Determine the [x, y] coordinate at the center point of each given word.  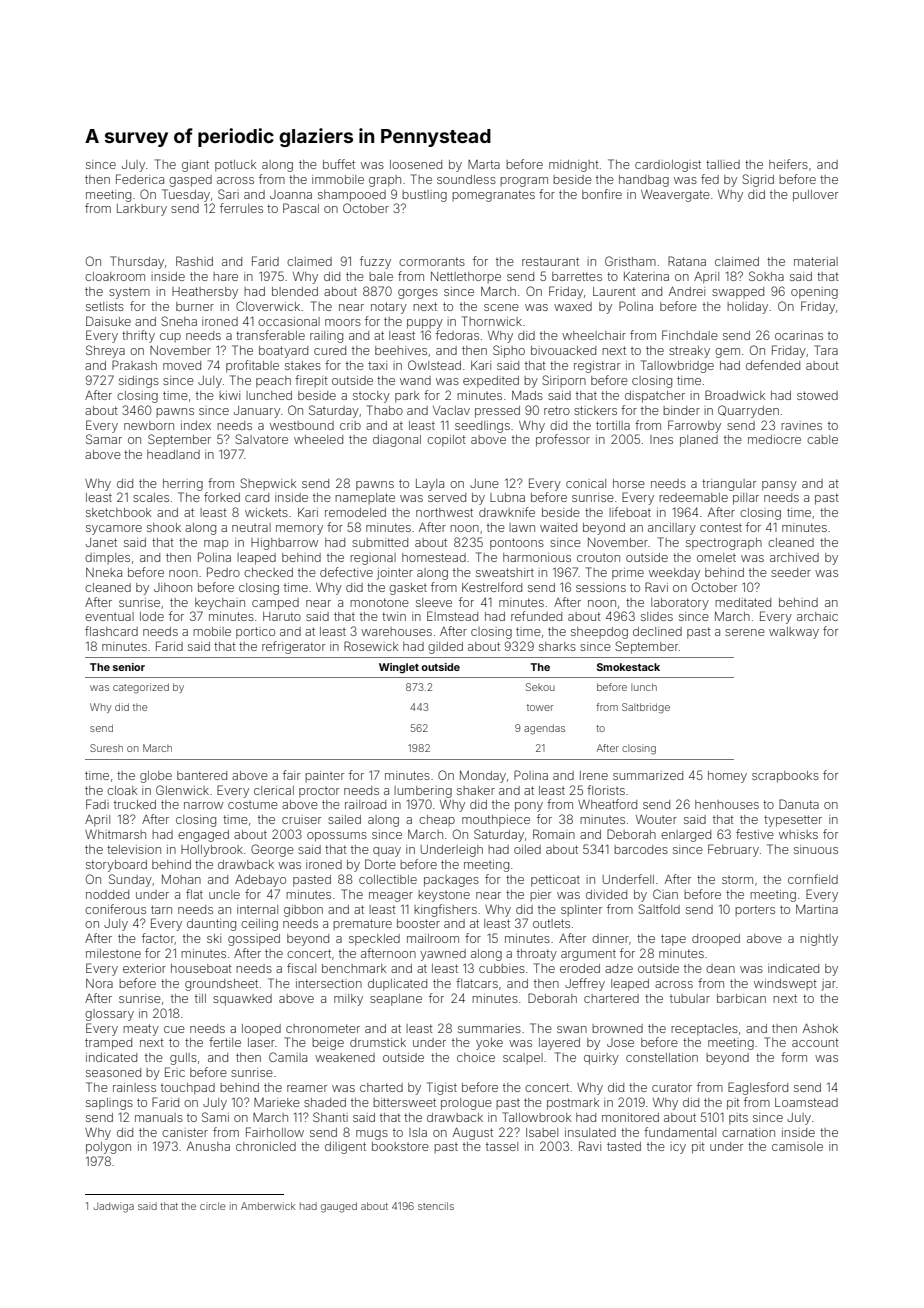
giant [195, 166]
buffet [339, 164]
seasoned [113, 1072]
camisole [797, 1146]
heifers [788, 164]
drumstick [378, 1042]
